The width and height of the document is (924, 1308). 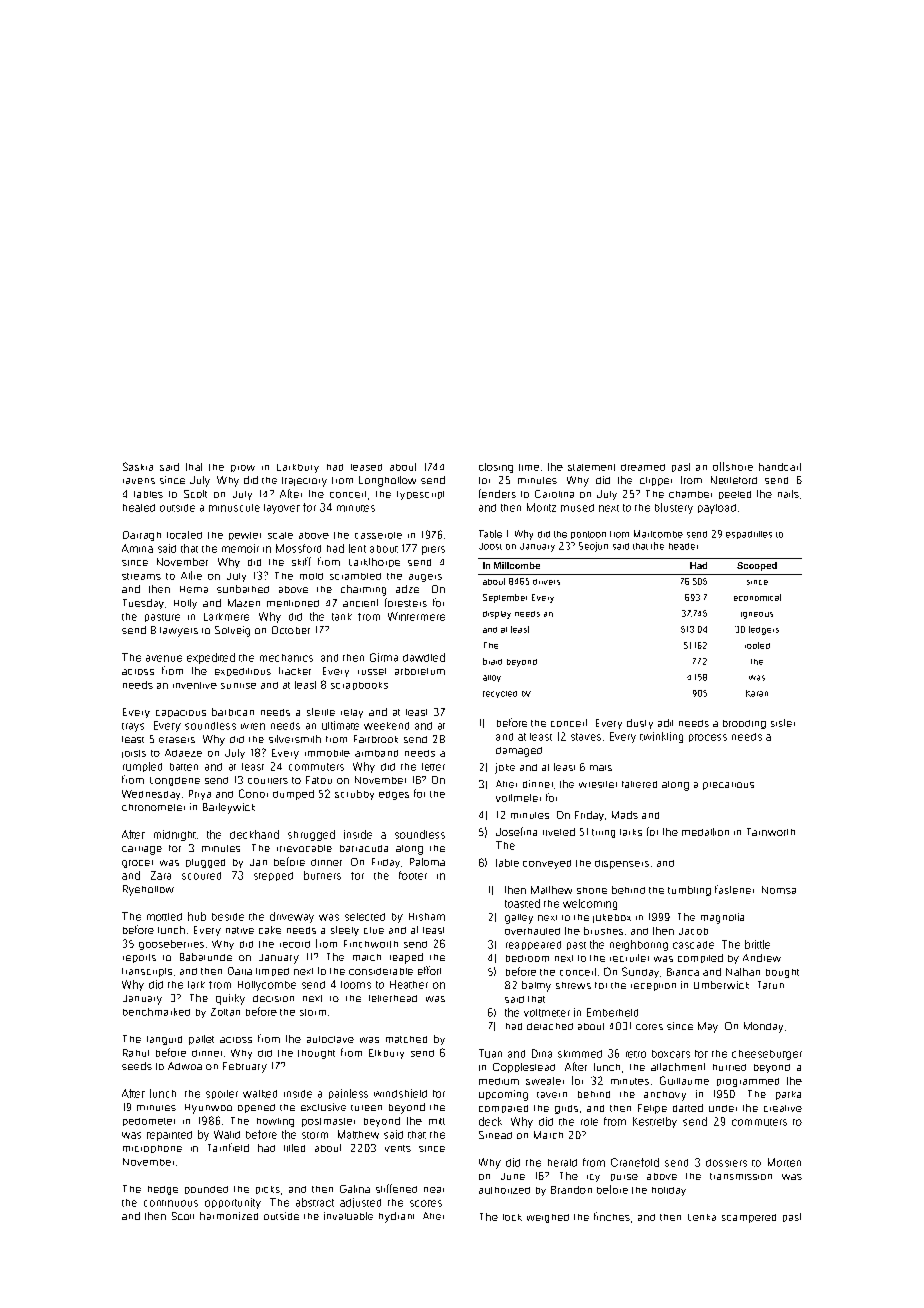 I want to click on continuous, so click(x=171, y=1203).
